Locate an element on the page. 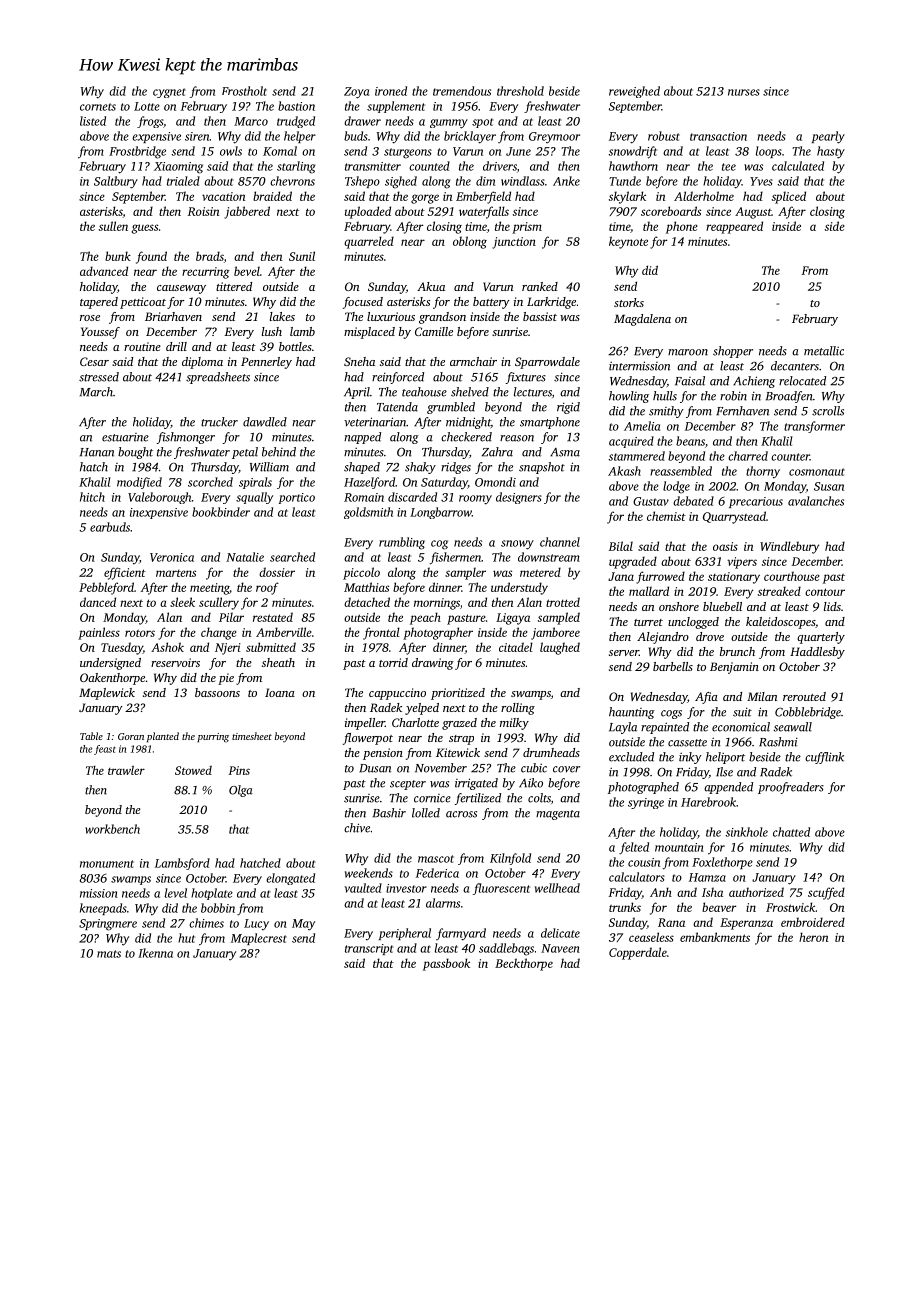 This page has width=924, height=1308. spot is located at coordinates (483, 123).
